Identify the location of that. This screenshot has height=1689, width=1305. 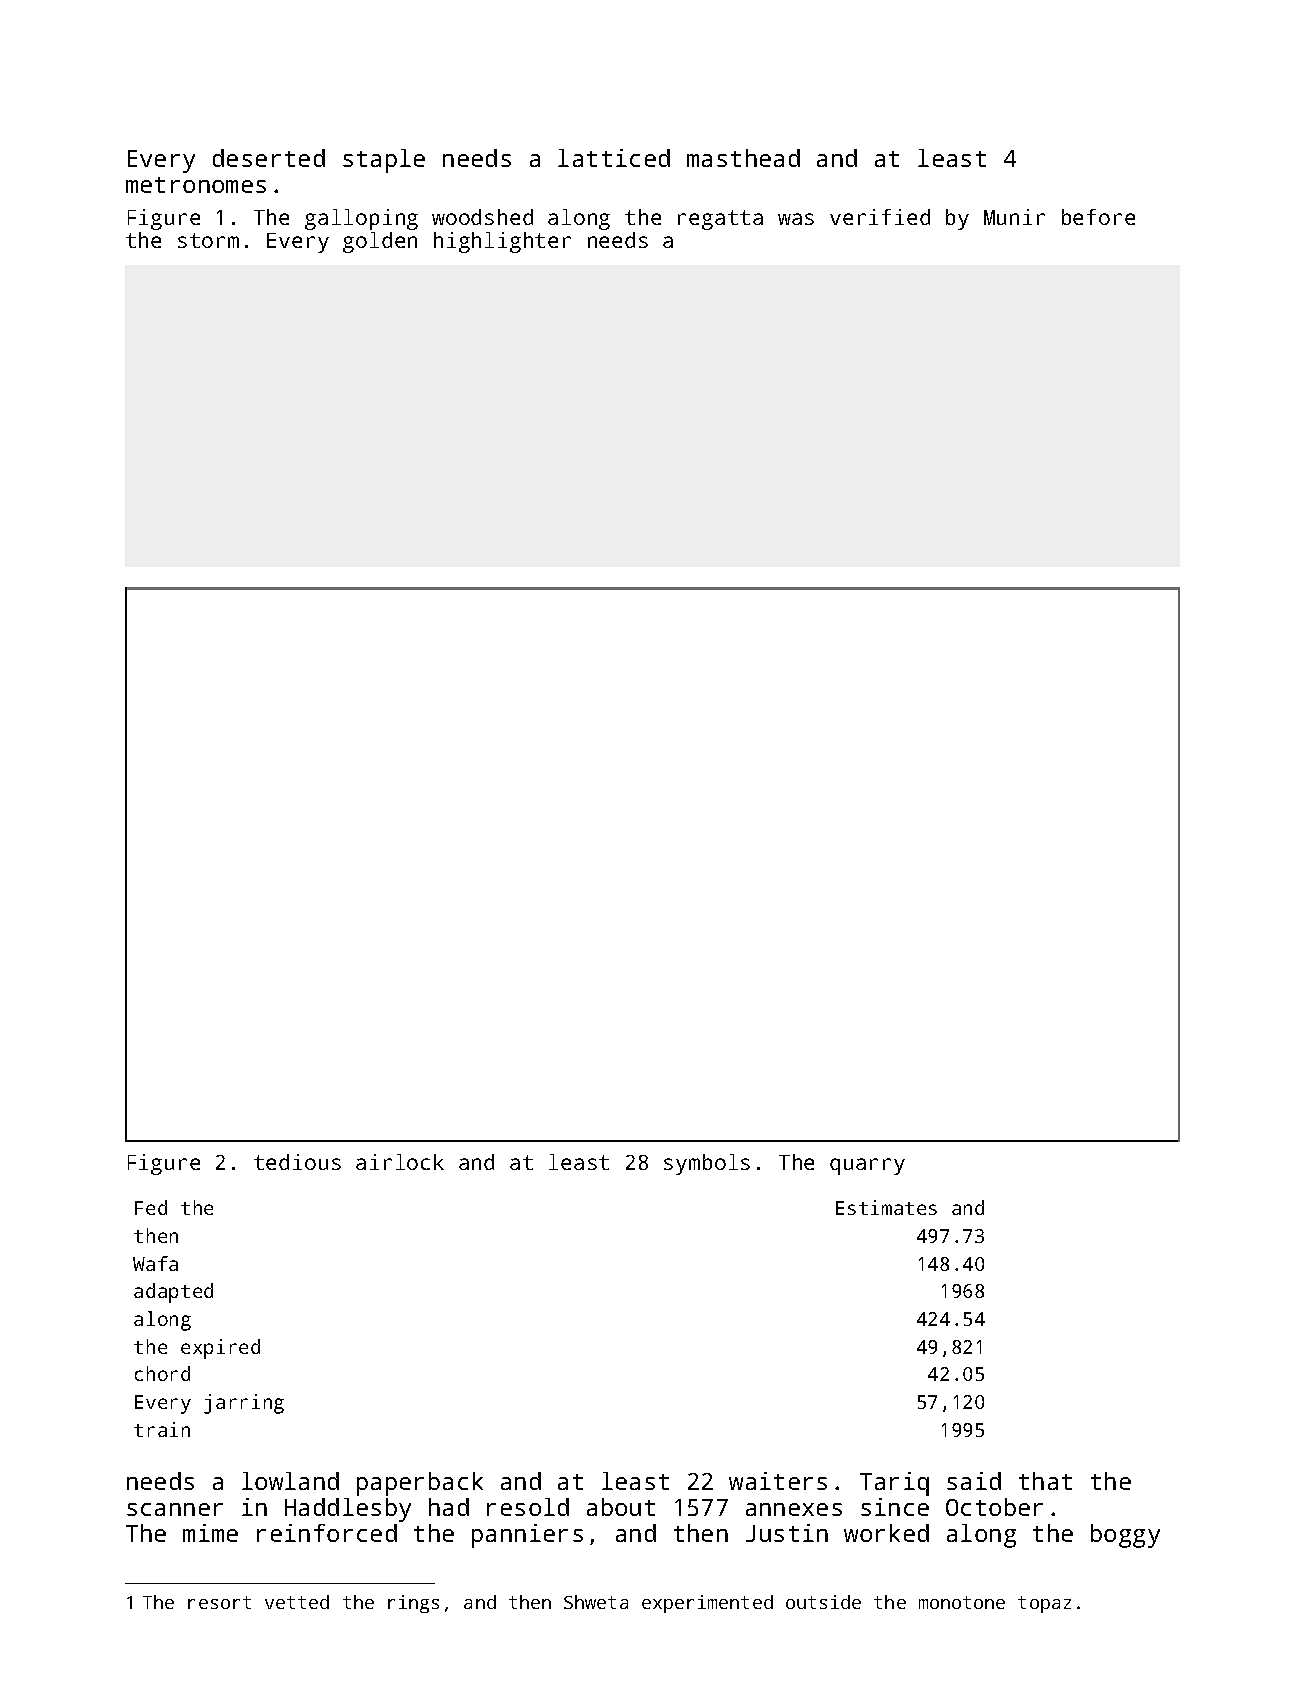
(1045, 1481).
